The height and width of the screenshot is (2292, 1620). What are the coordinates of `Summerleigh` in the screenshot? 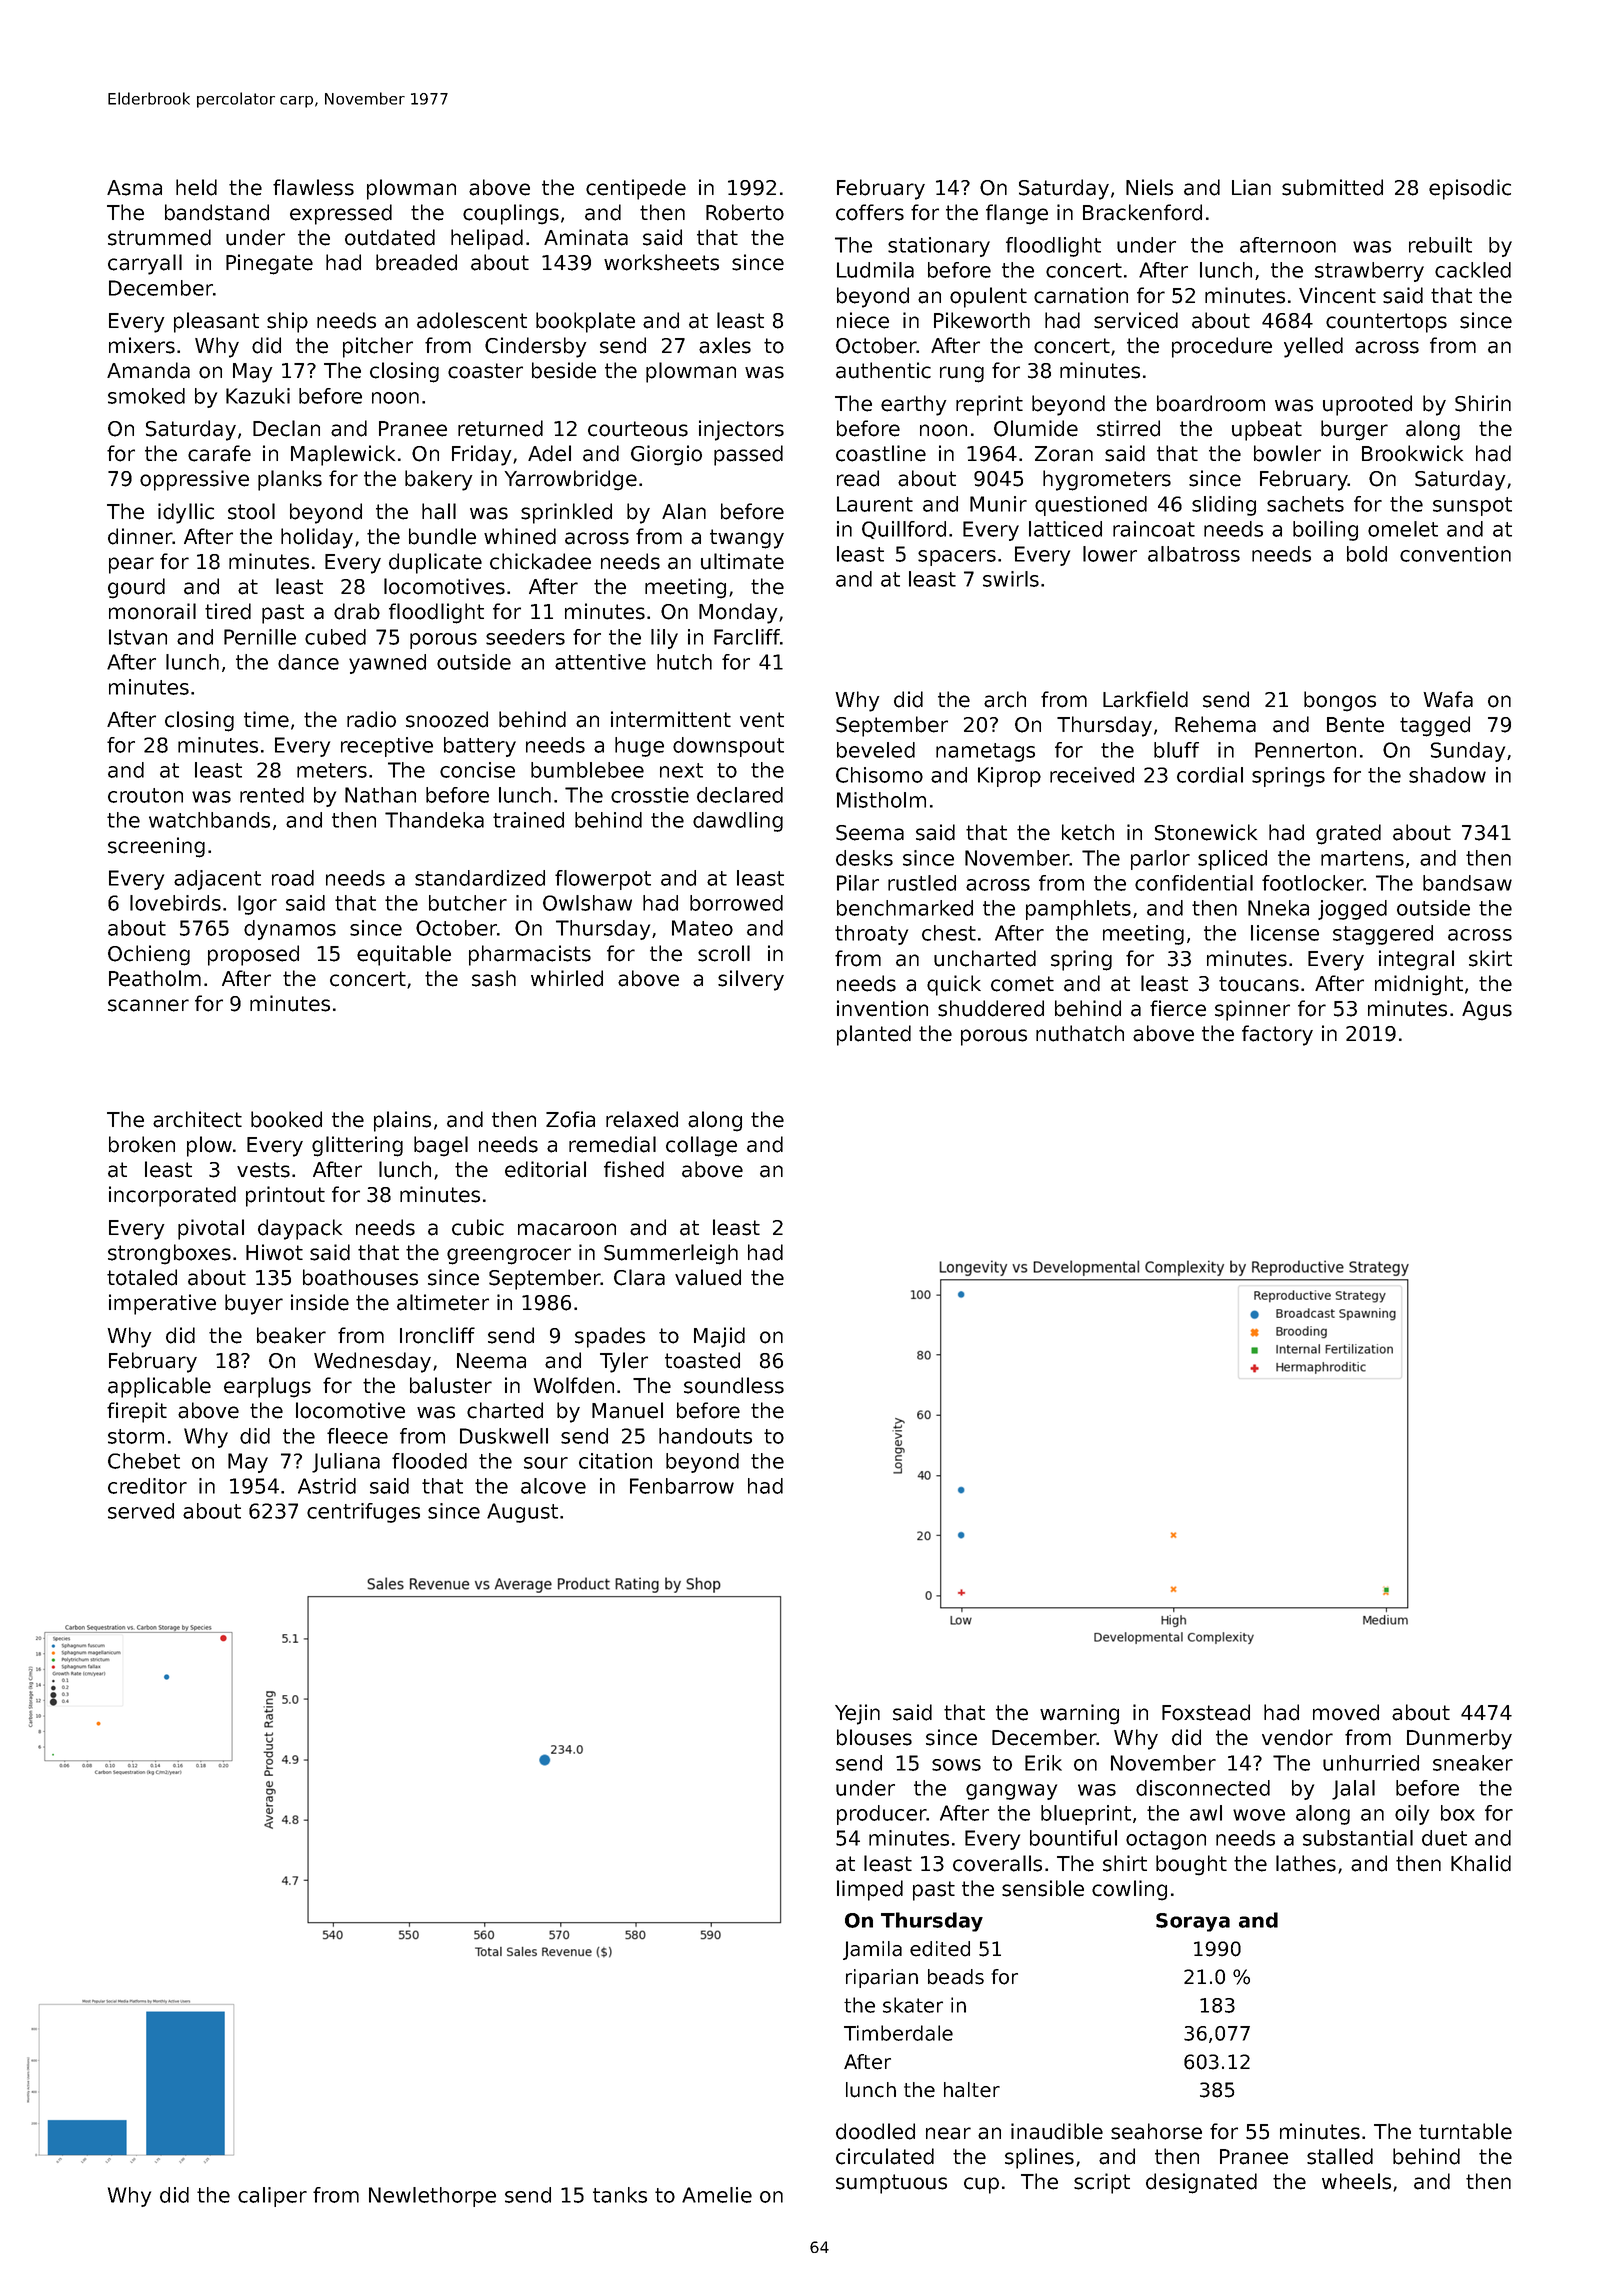 It's located at (671, 1254).
